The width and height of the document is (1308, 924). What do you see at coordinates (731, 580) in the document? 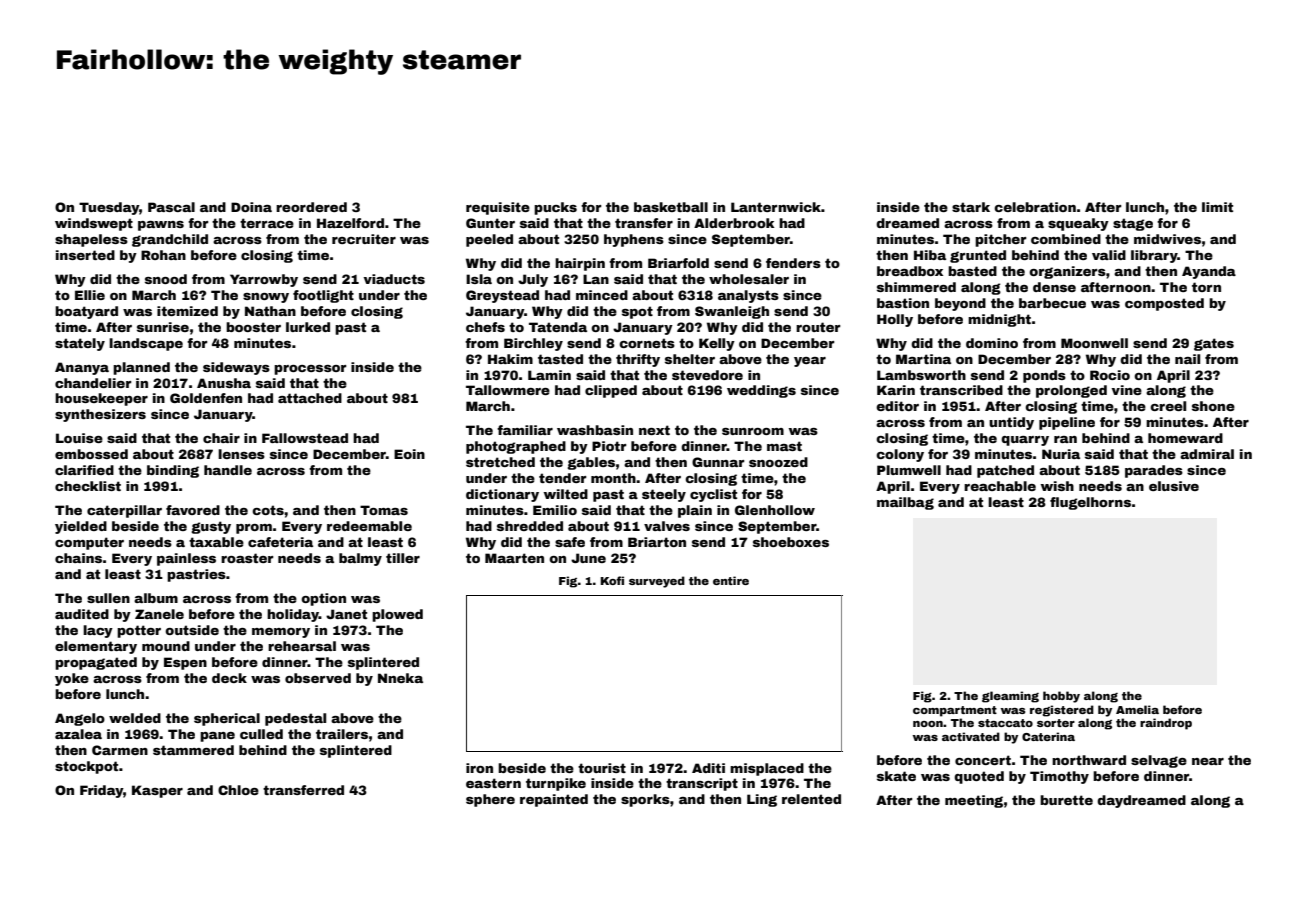
I see `entire` at bounding box center [731, 580].
